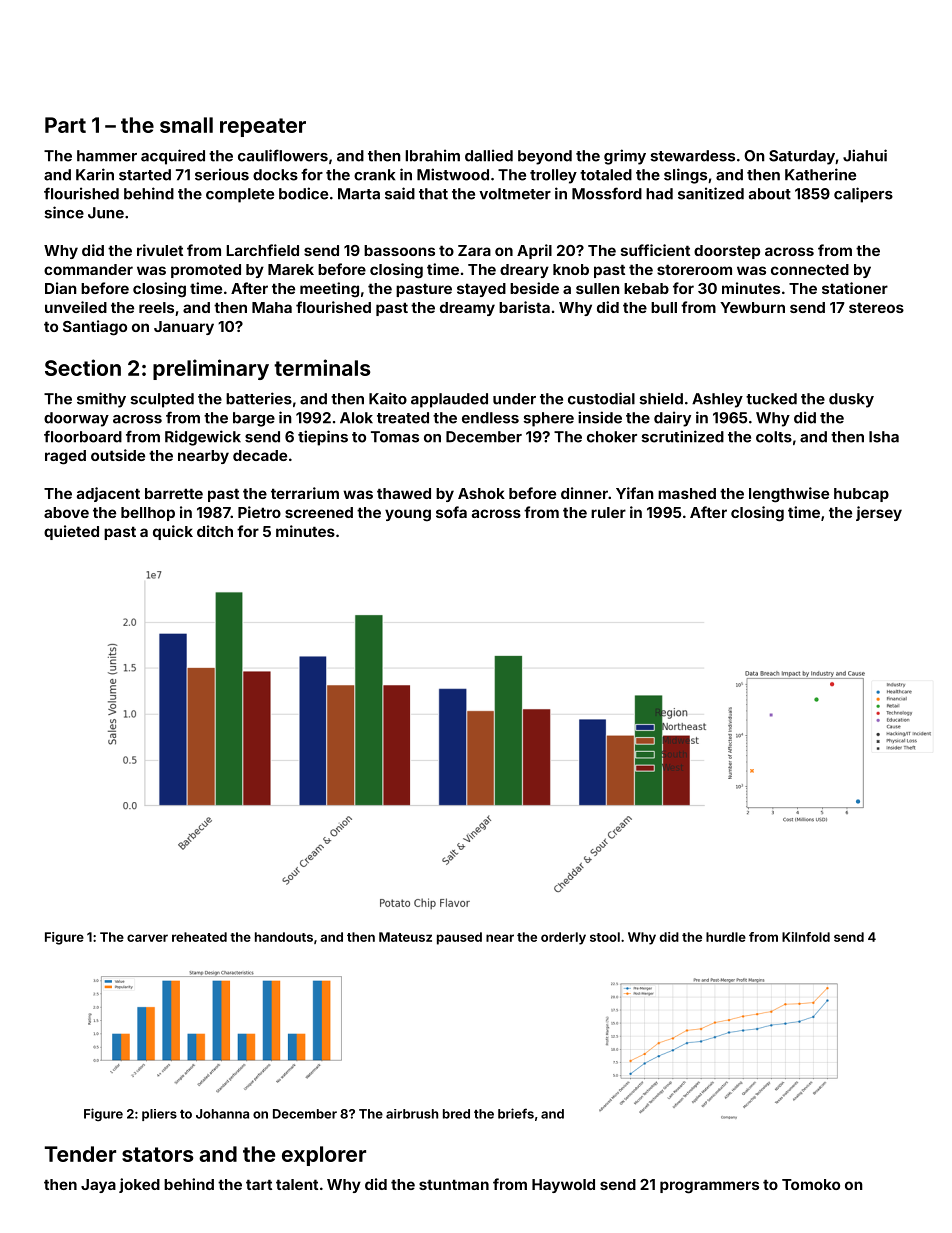 The width and height of the screenshot is (952, 1233). Describe the element at coordinates (811, 1184) in the screenshot. I see `Tomoko` at that location.
